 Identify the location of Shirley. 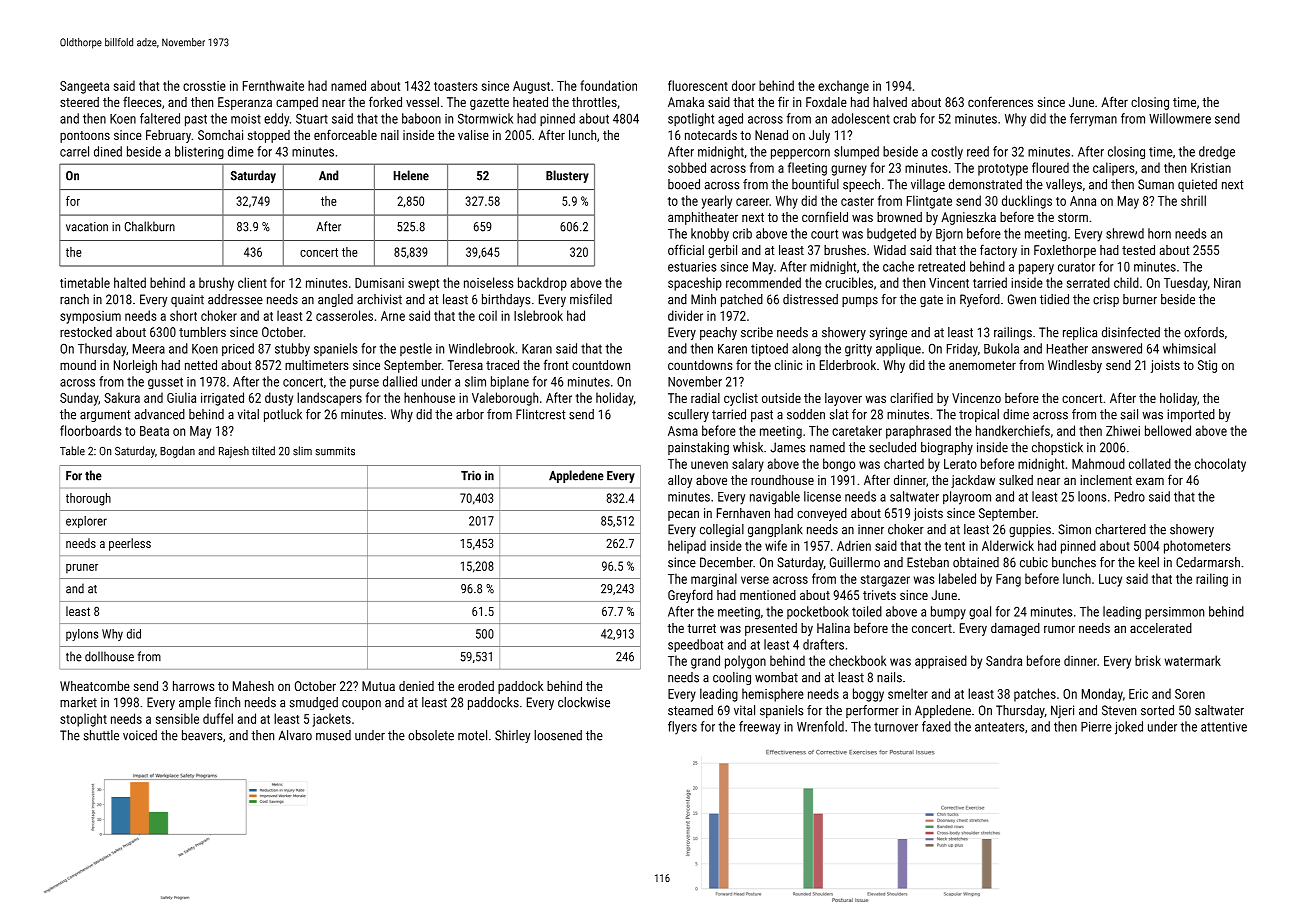
(512, 736).
